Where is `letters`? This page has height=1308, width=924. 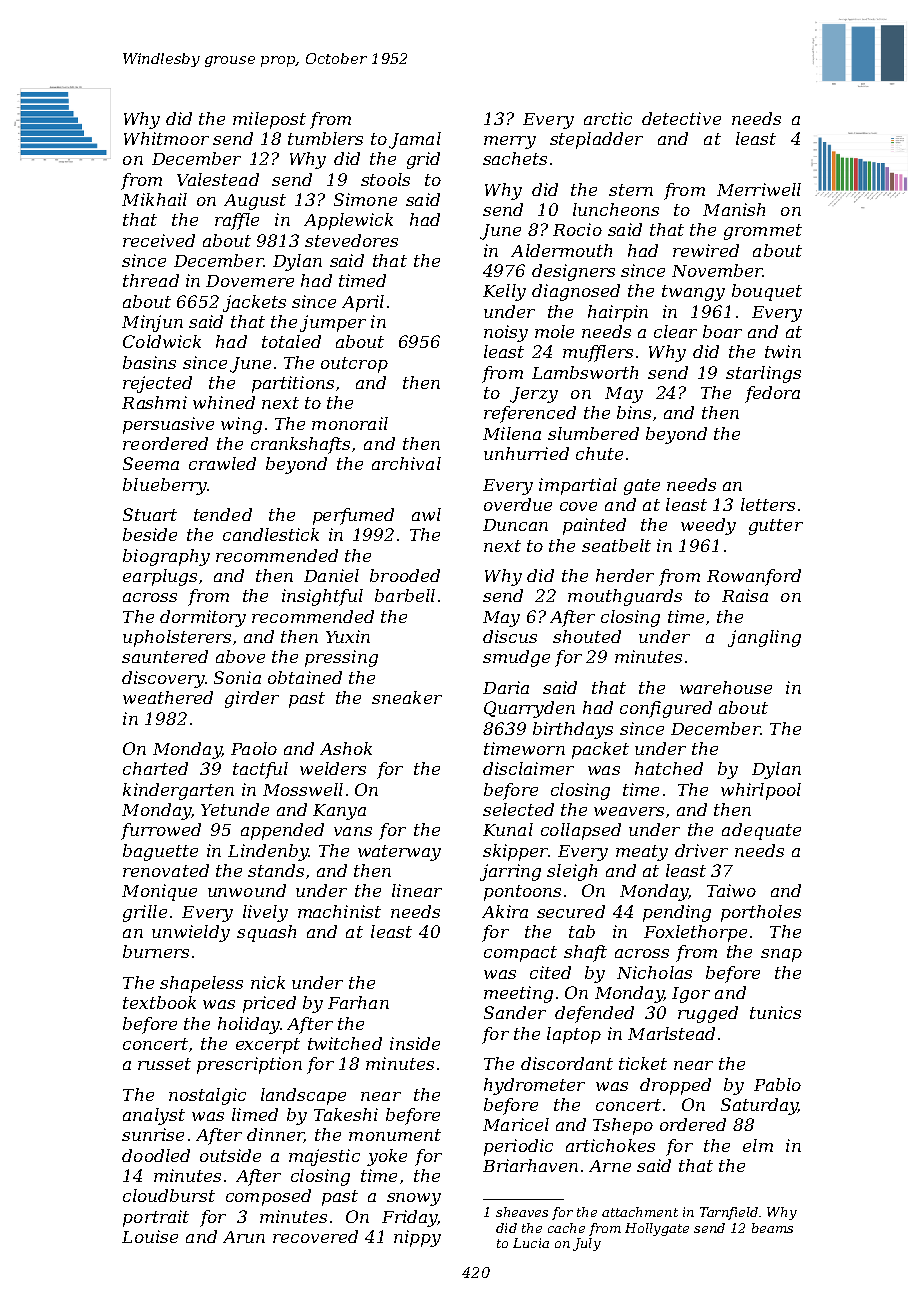
letters is located at coordinates (768, 504).
